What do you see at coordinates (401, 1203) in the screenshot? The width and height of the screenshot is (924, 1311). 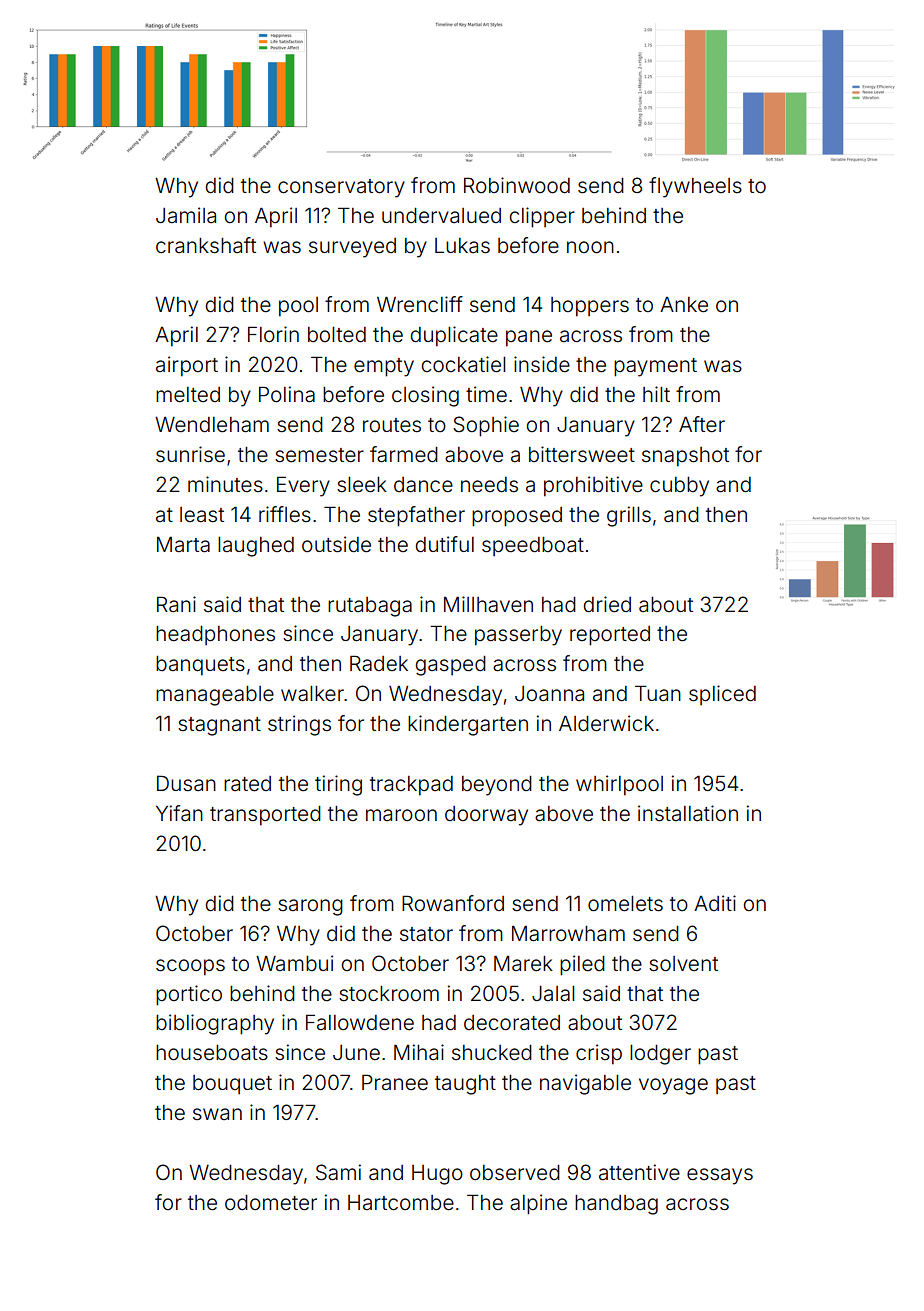 I see `Hartcombe` at bounding box center [401, 1203].
